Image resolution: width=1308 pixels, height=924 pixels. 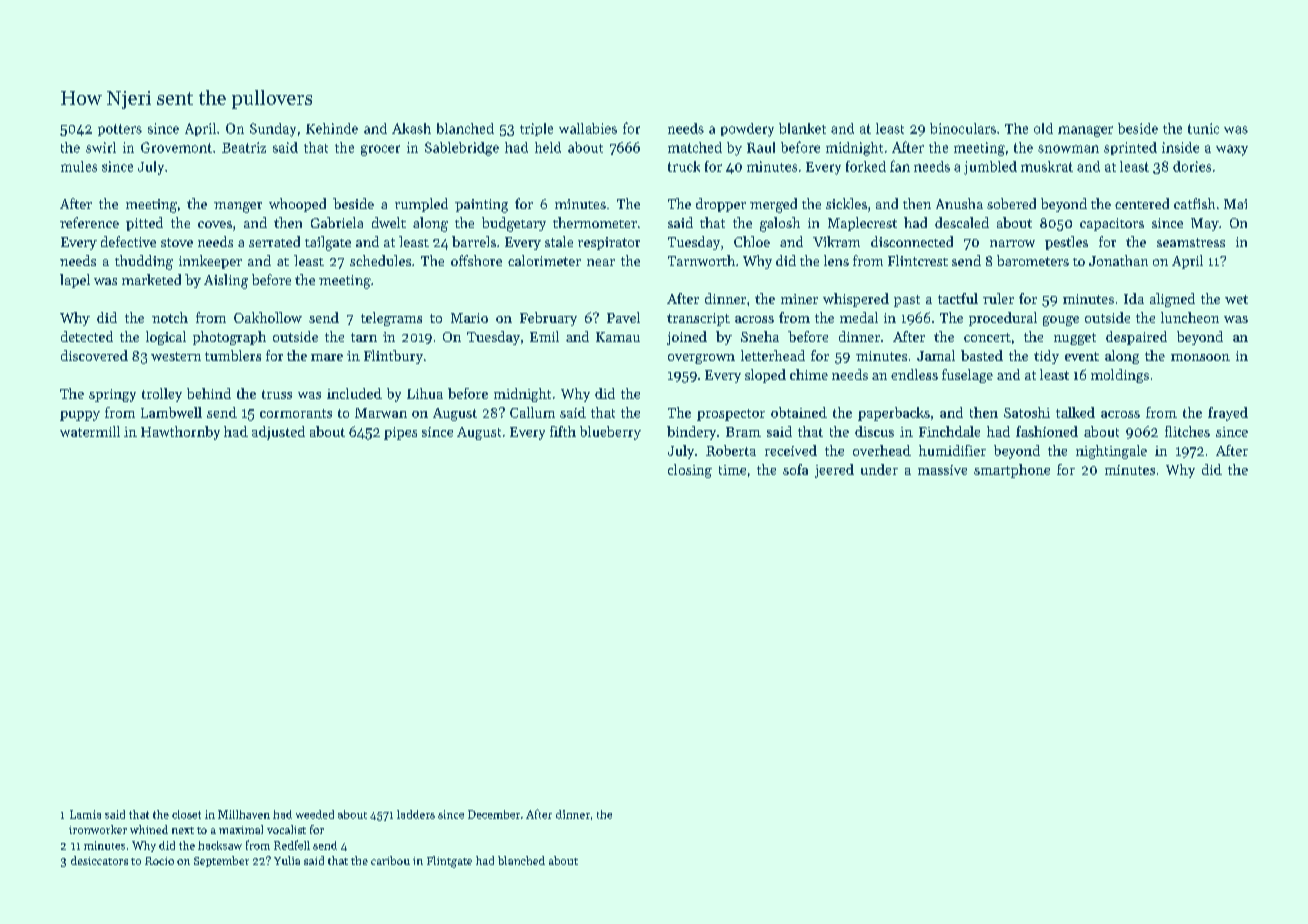 What do you see at coordinates (159, 861) in the screenshot?
I see `Rocio` at bounding box center [159, 861].
